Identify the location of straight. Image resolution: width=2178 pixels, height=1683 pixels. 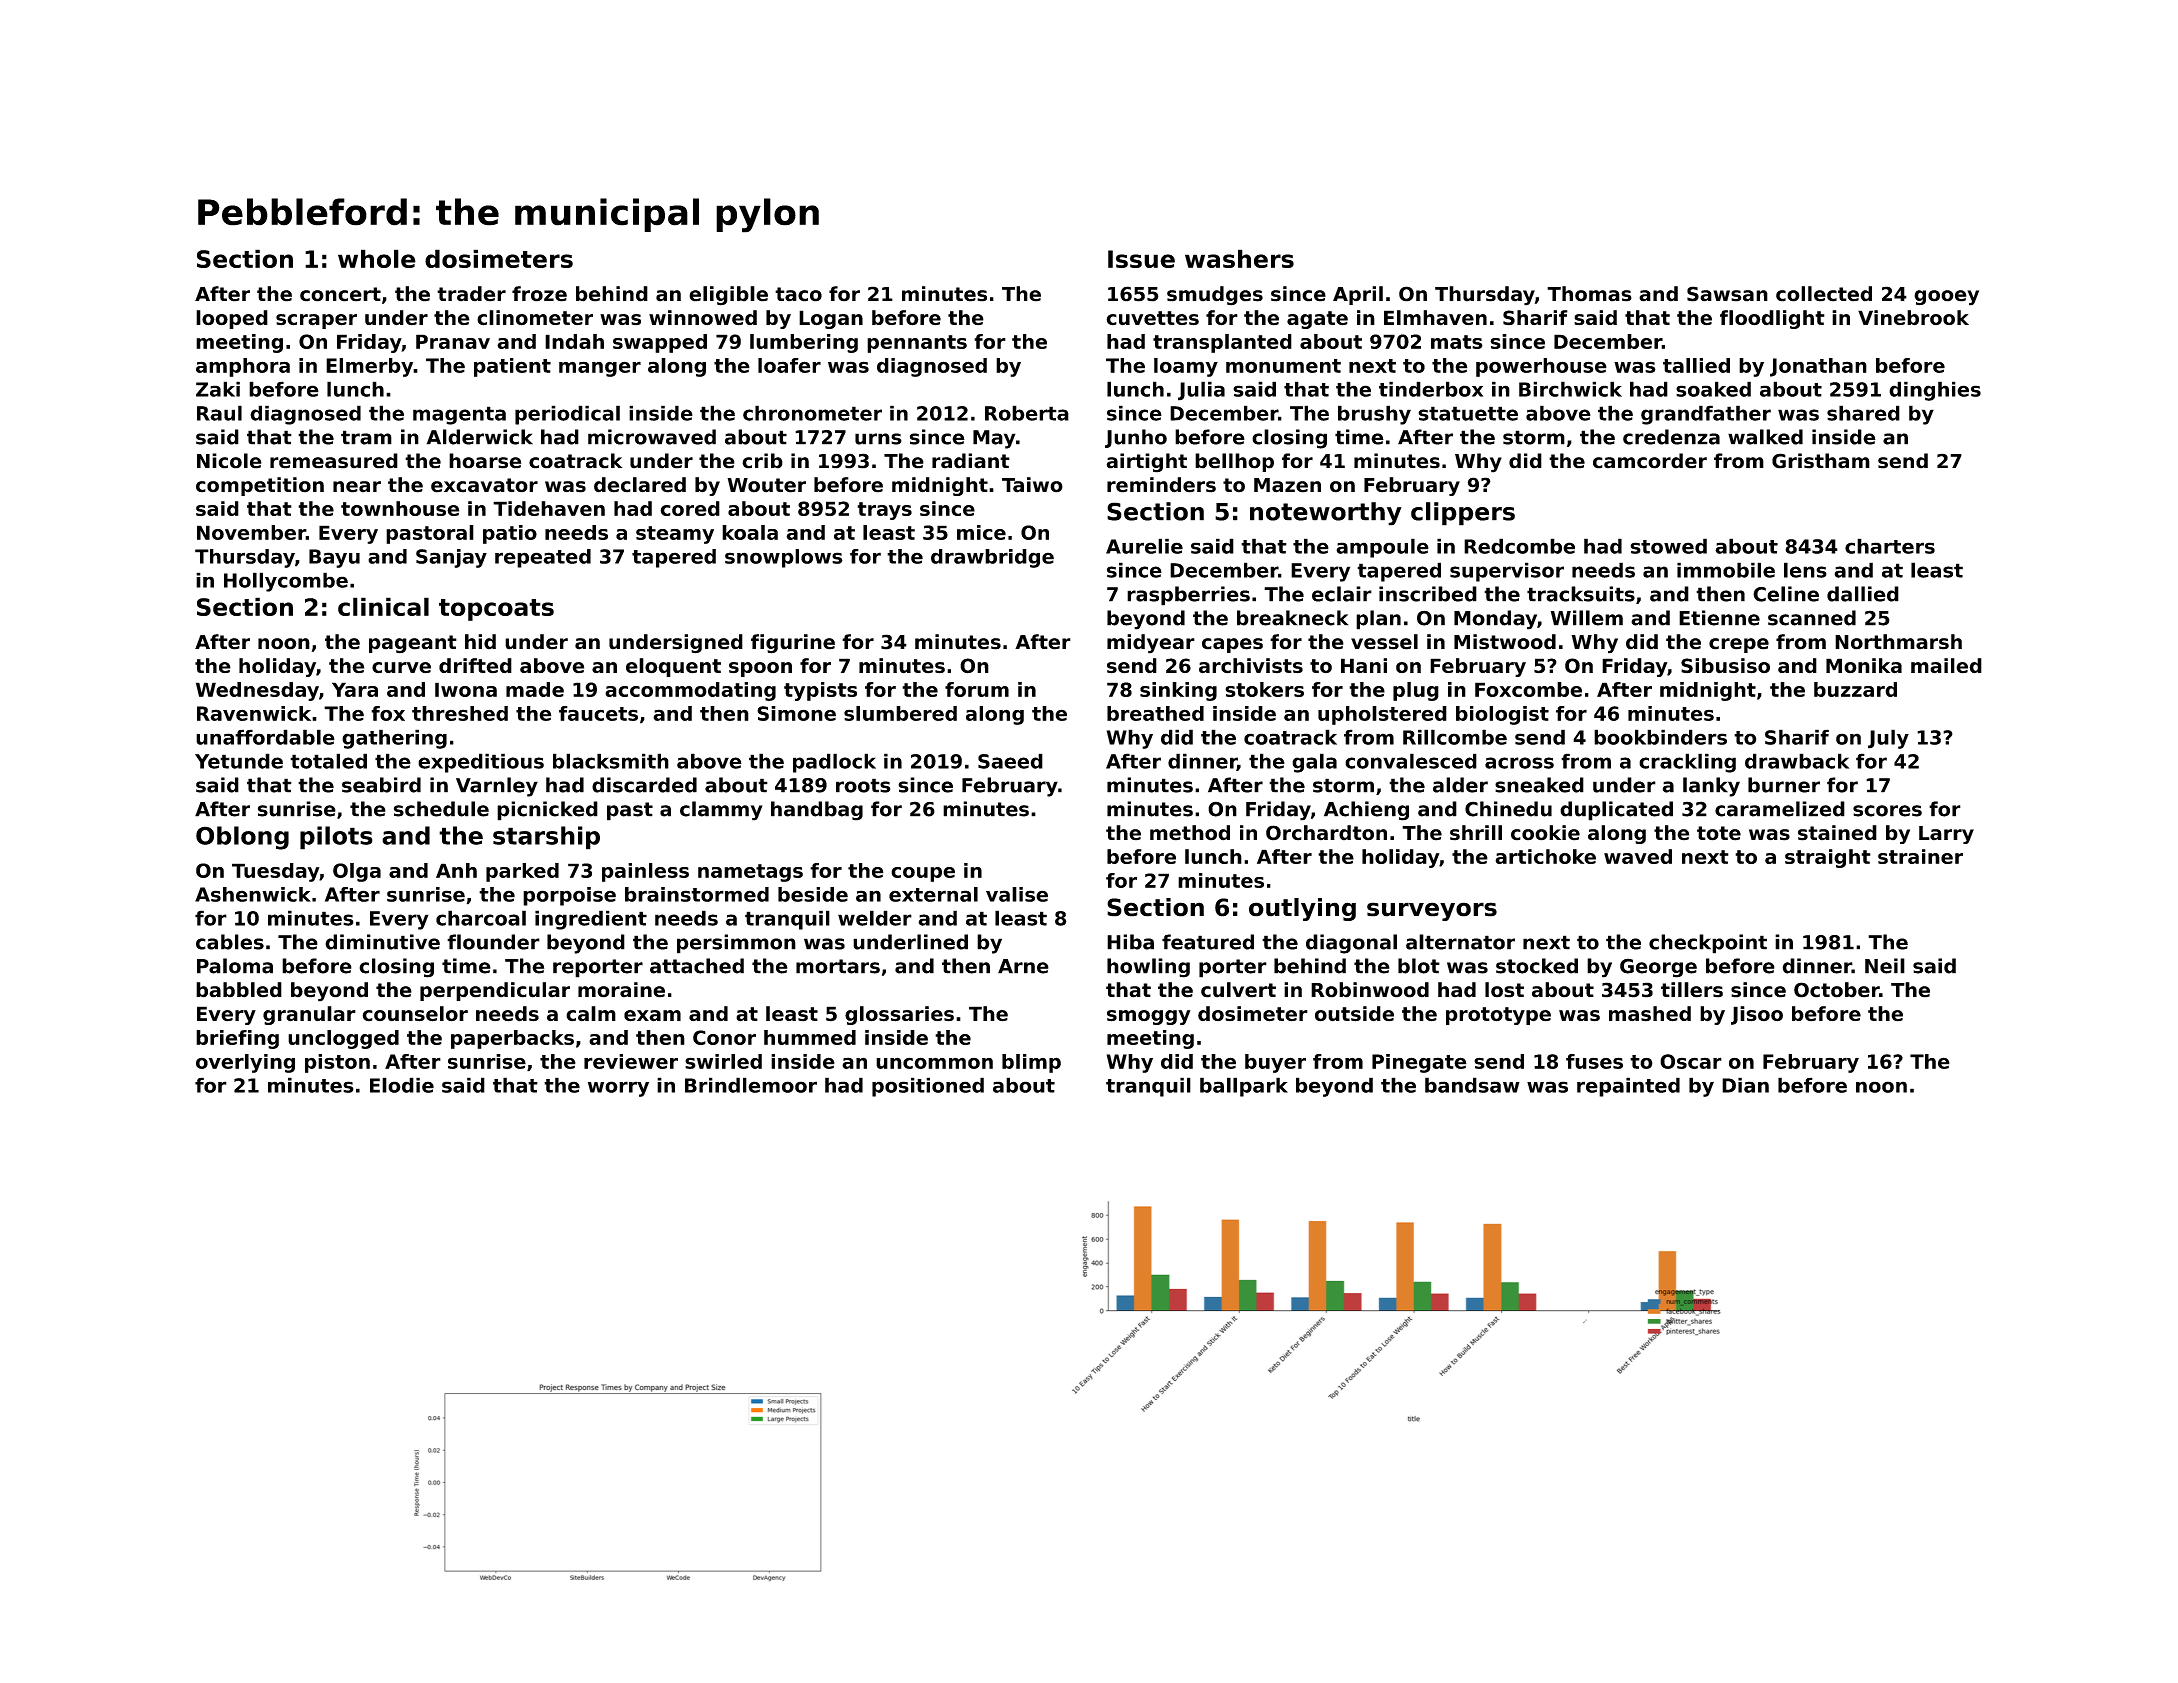
(1828, 858).
